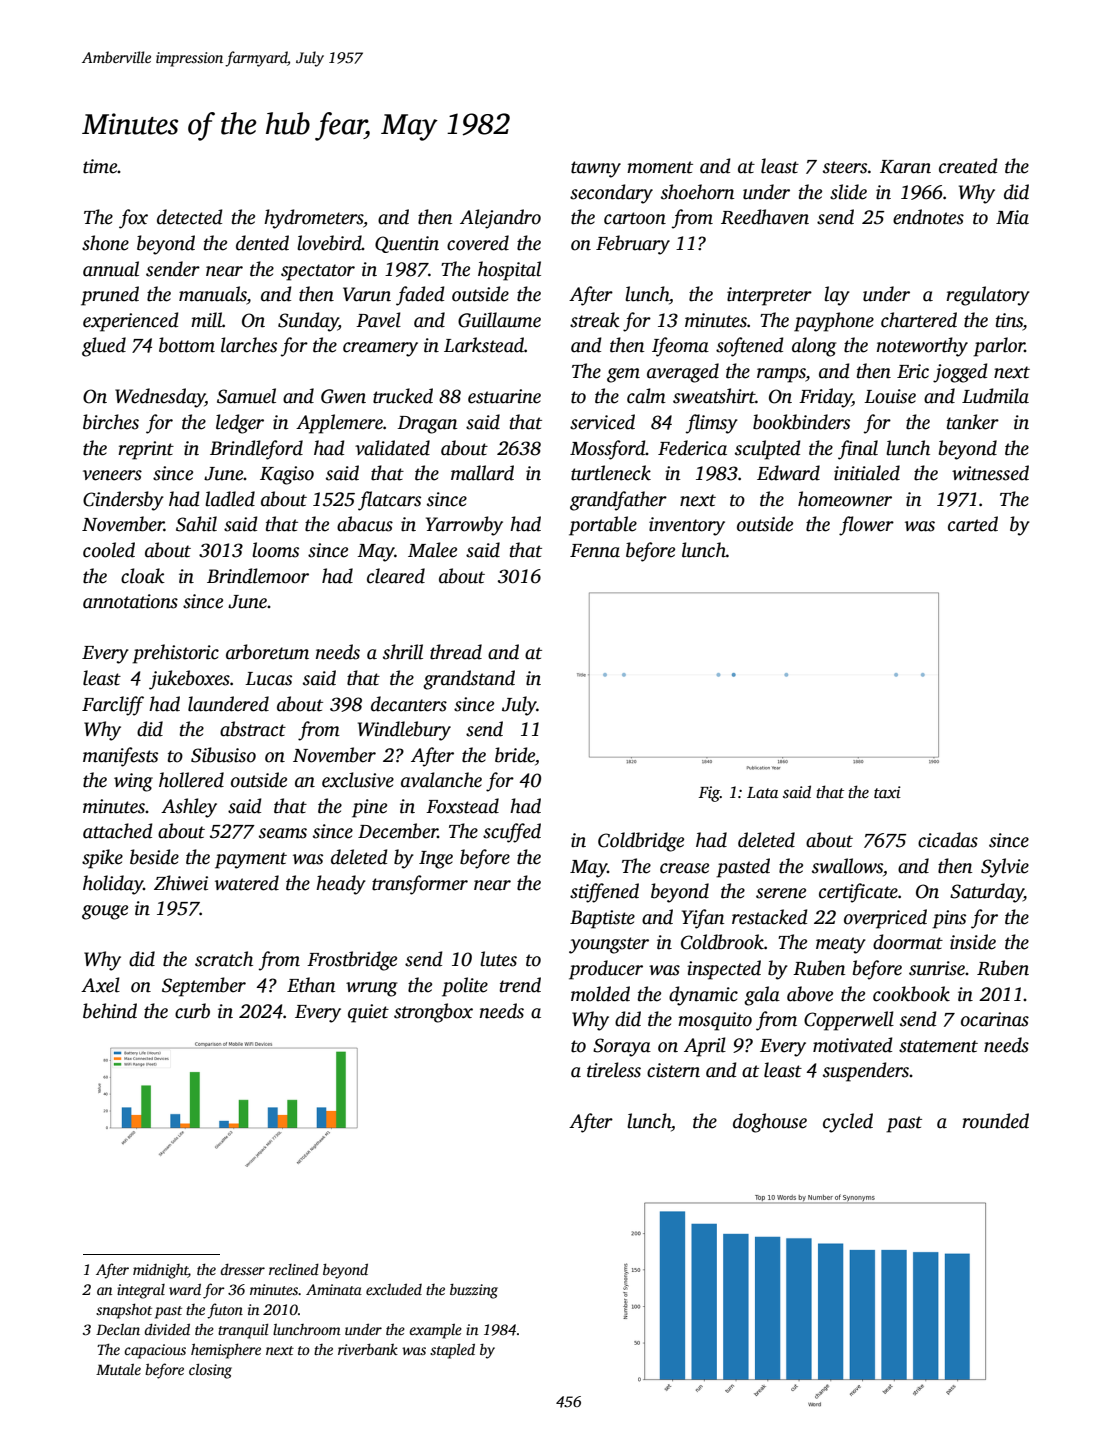 Image resolution: width=1112 pixels, height=1439 pixels. Describe the element at coordinates (181, 883) in the image. I see `Zhiwei` at that location.
